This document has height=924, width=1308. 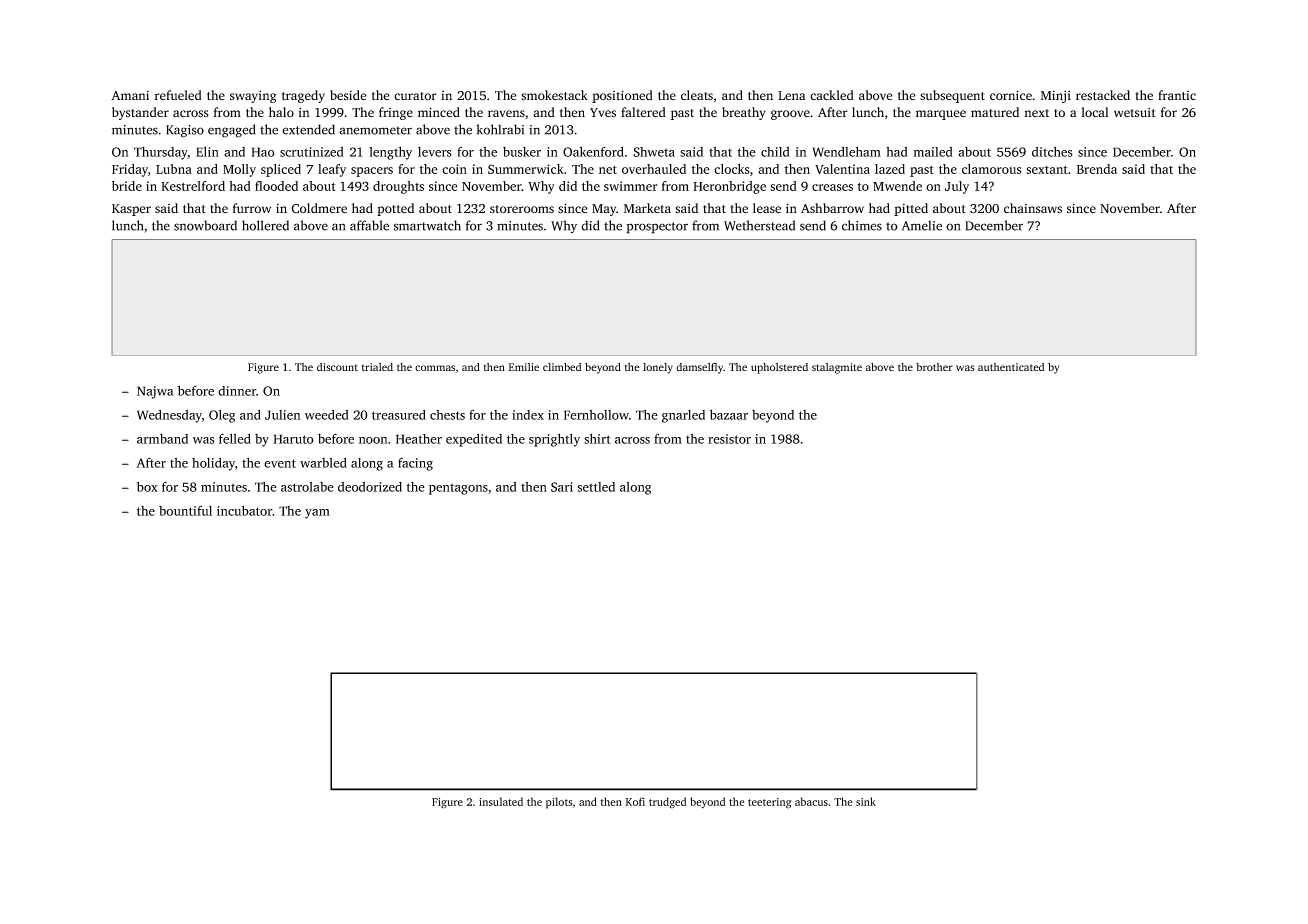 What do you see at coordinates (178, 95) in the document?
I see `refueled` at bounding box center [178, 95].
